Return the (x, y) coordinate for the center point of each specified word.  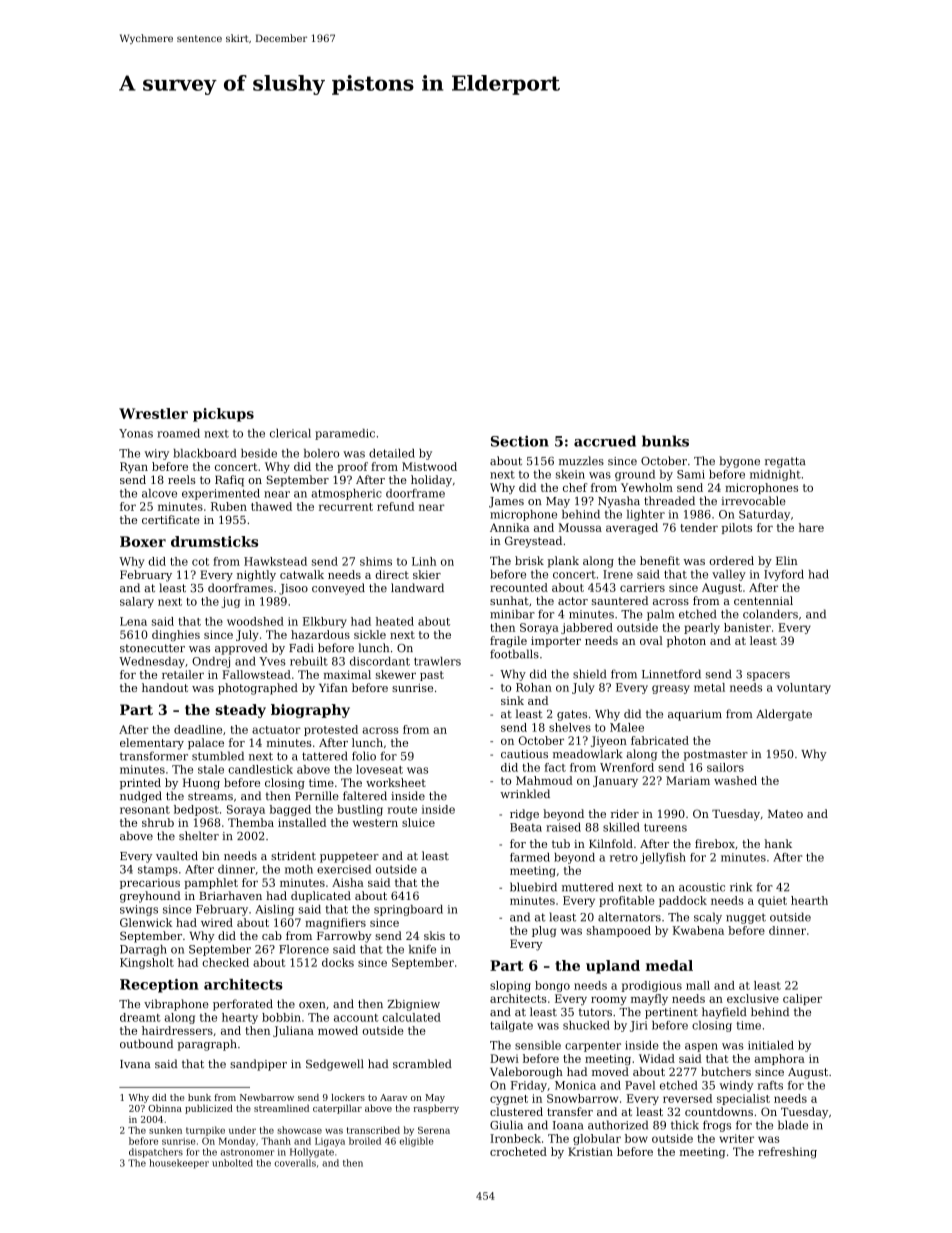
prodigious (651, 986)
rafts (770, 1085)
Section (520, 441)
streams (210, 796)
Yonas (136, 433)
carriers (642, 587)
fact (555, 767)
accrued (605, 441)
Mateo (785, 814)
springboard (408, 910)
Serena (434, 1130)
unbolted (232, 1163)
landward (417, 588)
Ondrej (211, 662)
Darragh (143, 950)
